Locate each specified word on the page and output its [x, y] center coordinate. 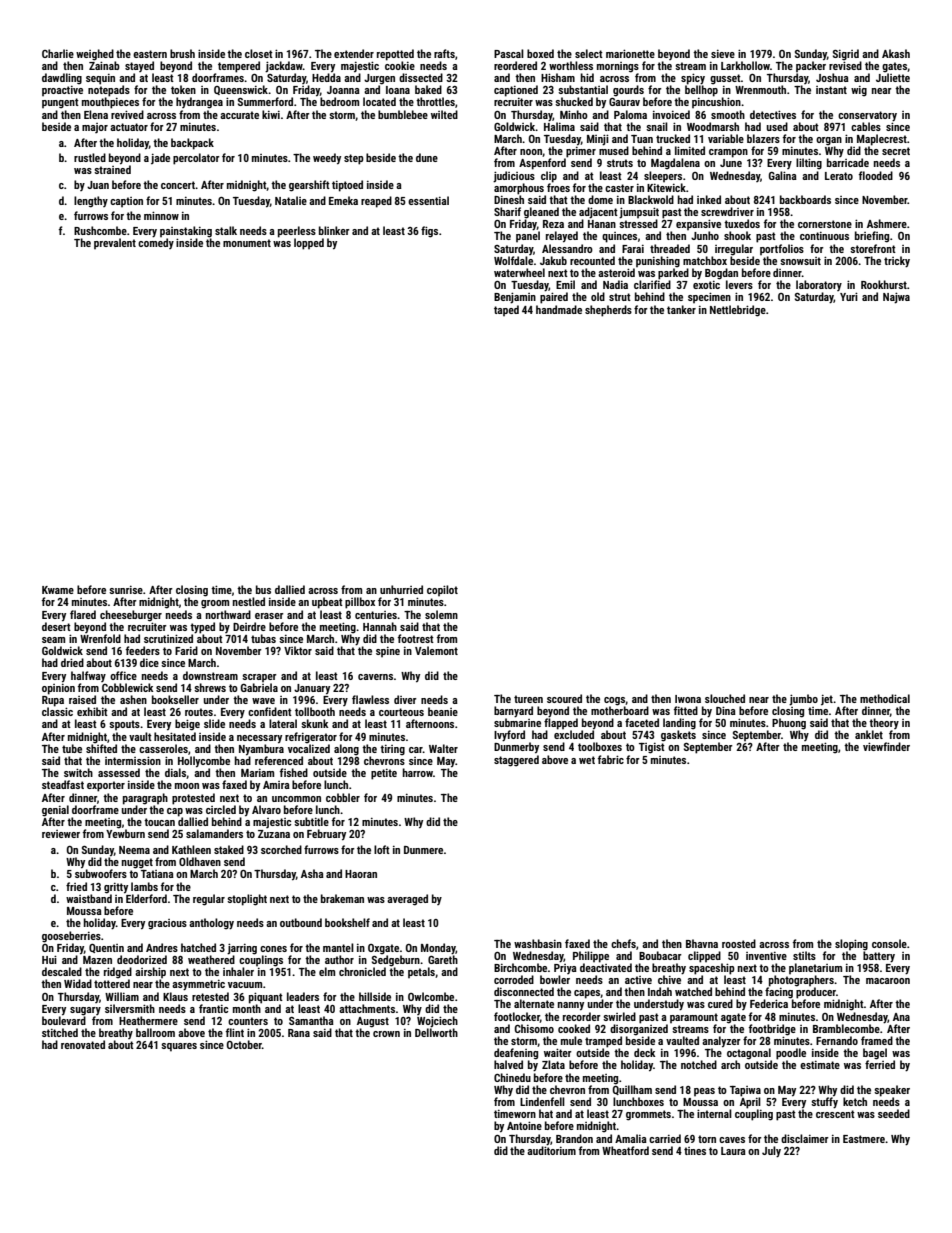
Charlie [58, 53]
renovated [83, 1044]
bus [263, 589]
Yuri [849, 296]
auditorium [551, 1150]
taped [506, 310]
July [771, 1152]
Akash [896, 53]
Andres [162, 947]
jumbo [803, 700]
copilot [442, 590]
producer [816, 993]
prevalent [115, 243]
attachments [367, 1008]
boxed [540, 53]
